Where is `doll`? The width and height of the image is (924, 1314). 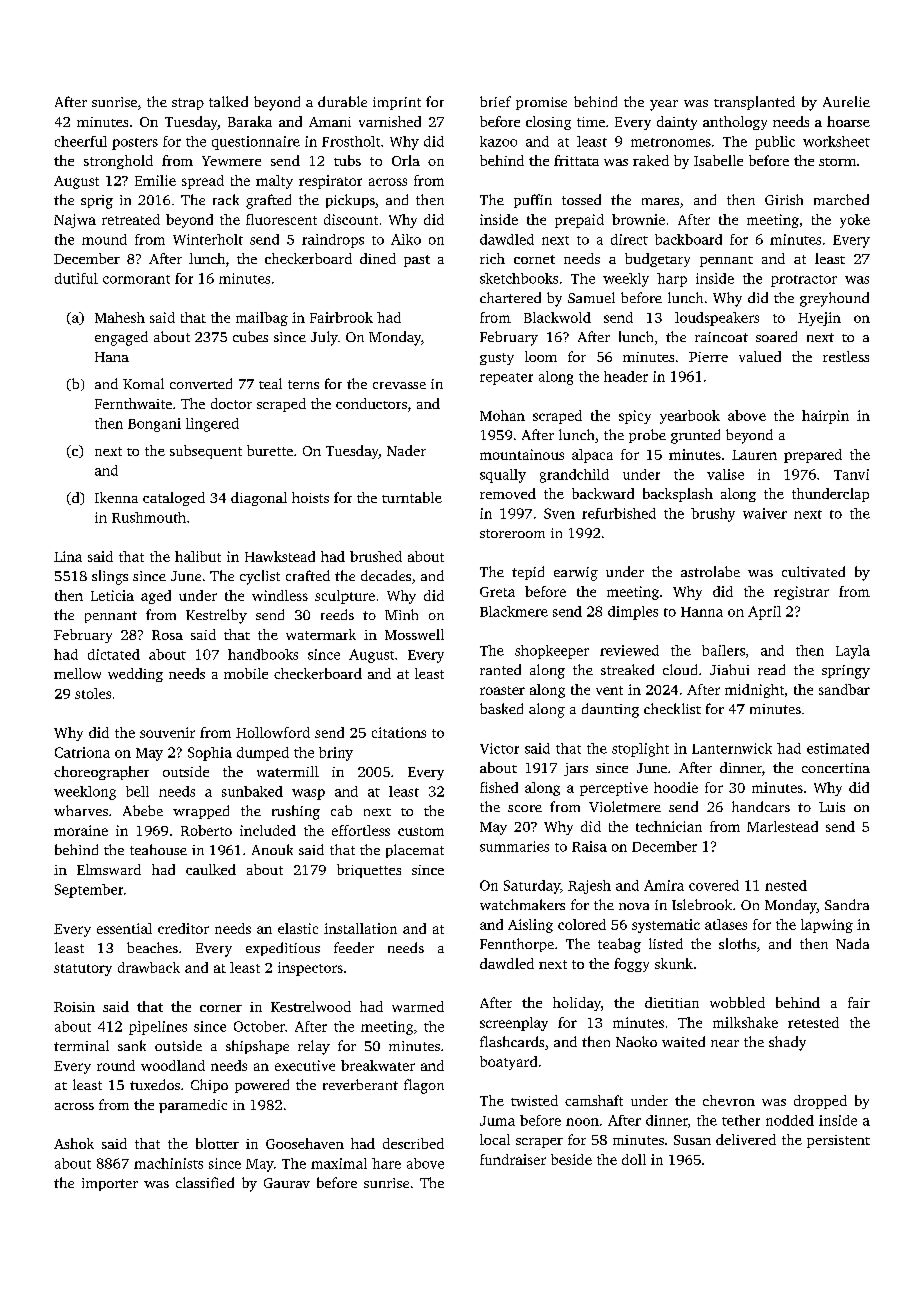 doll is located at coordinates (634, 1159).
